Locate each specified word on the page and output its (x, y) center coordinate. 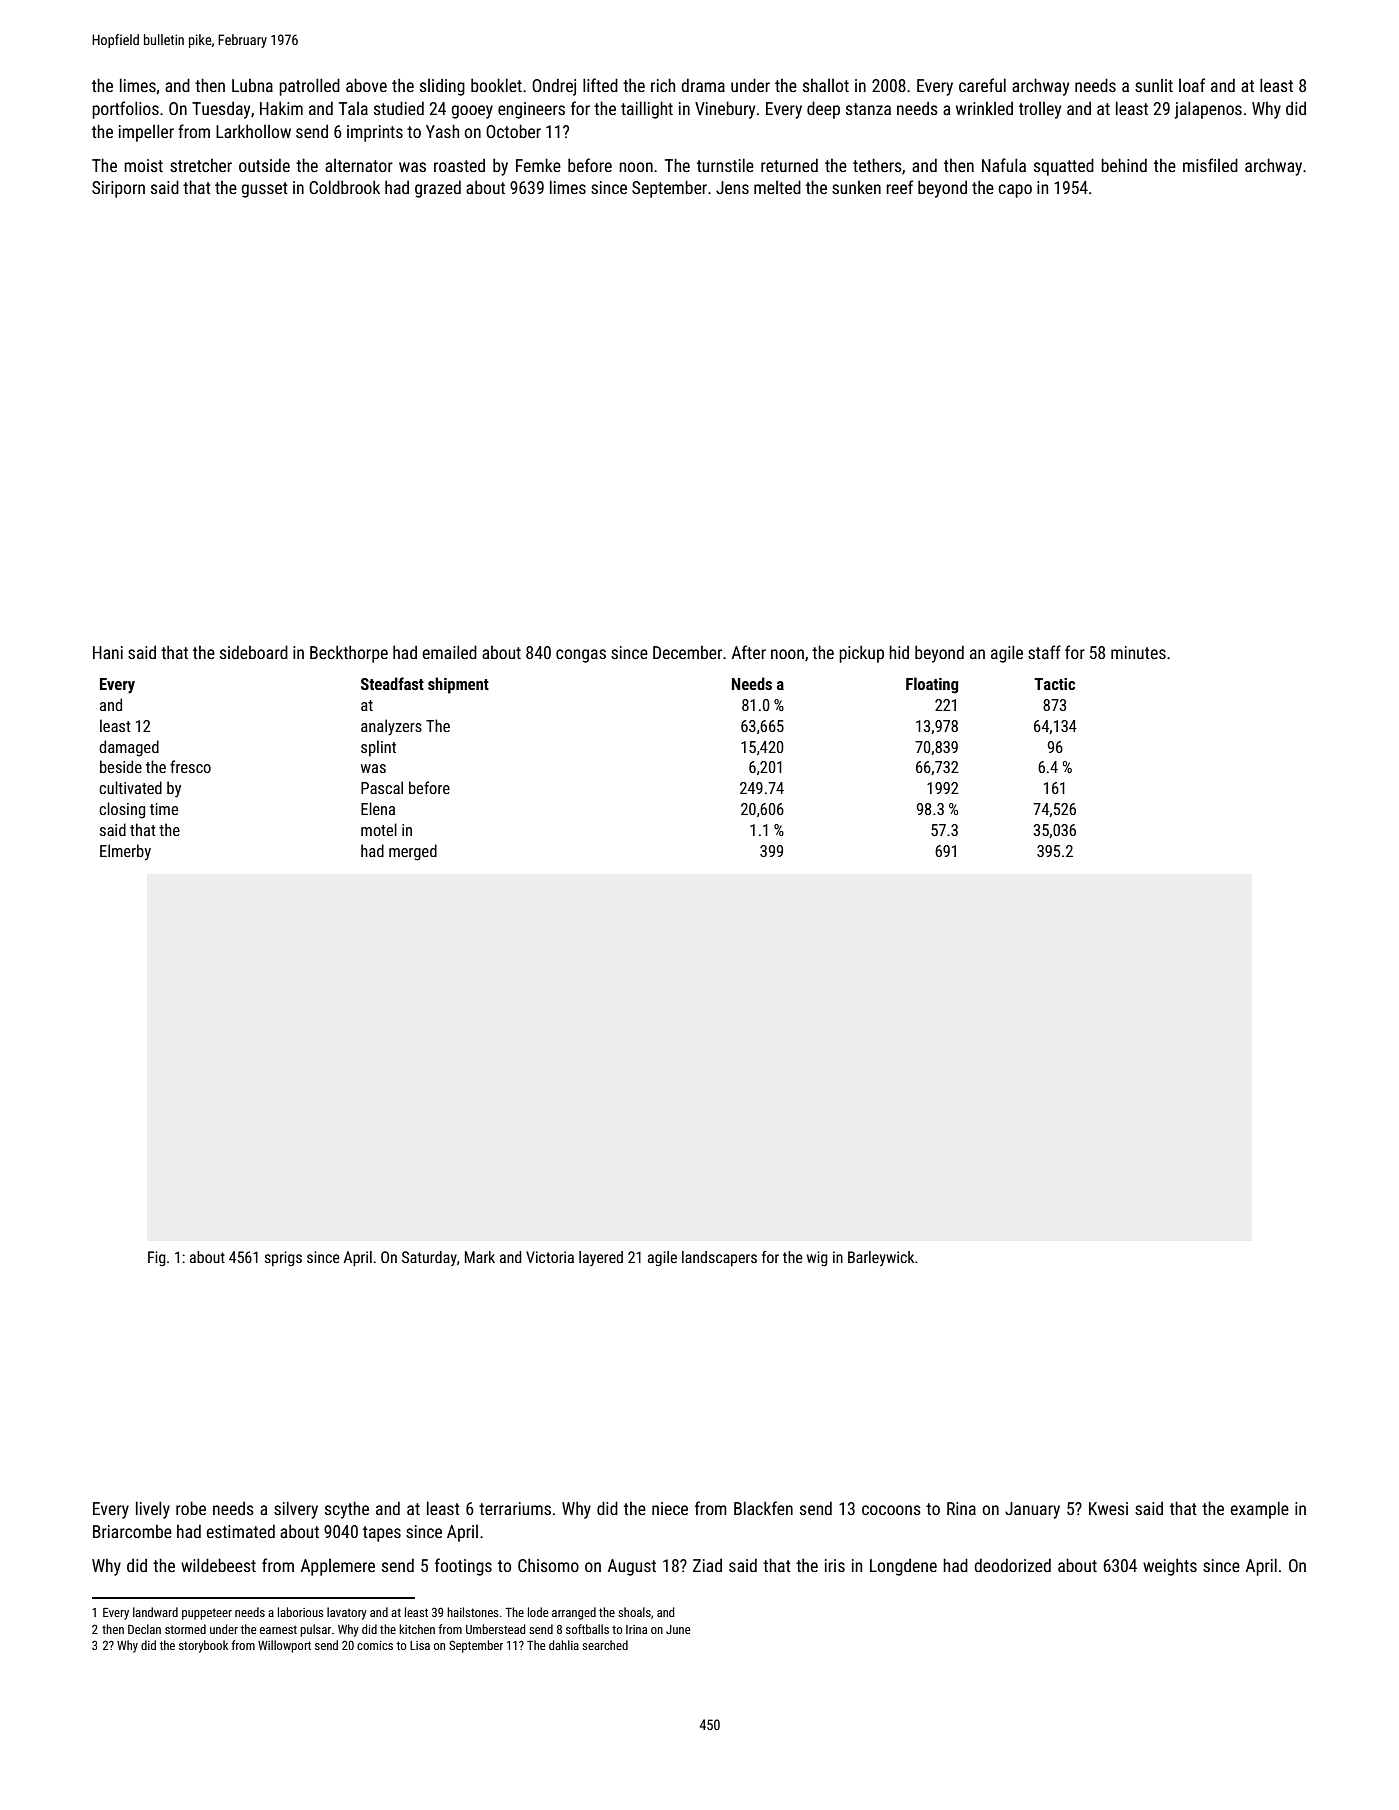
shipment (458, 685)
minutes (1138, 652)
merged (413, 852)
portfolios (125, 110)
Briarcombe (132, 1531)
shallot (826, 85)
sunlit (1154, 85)
